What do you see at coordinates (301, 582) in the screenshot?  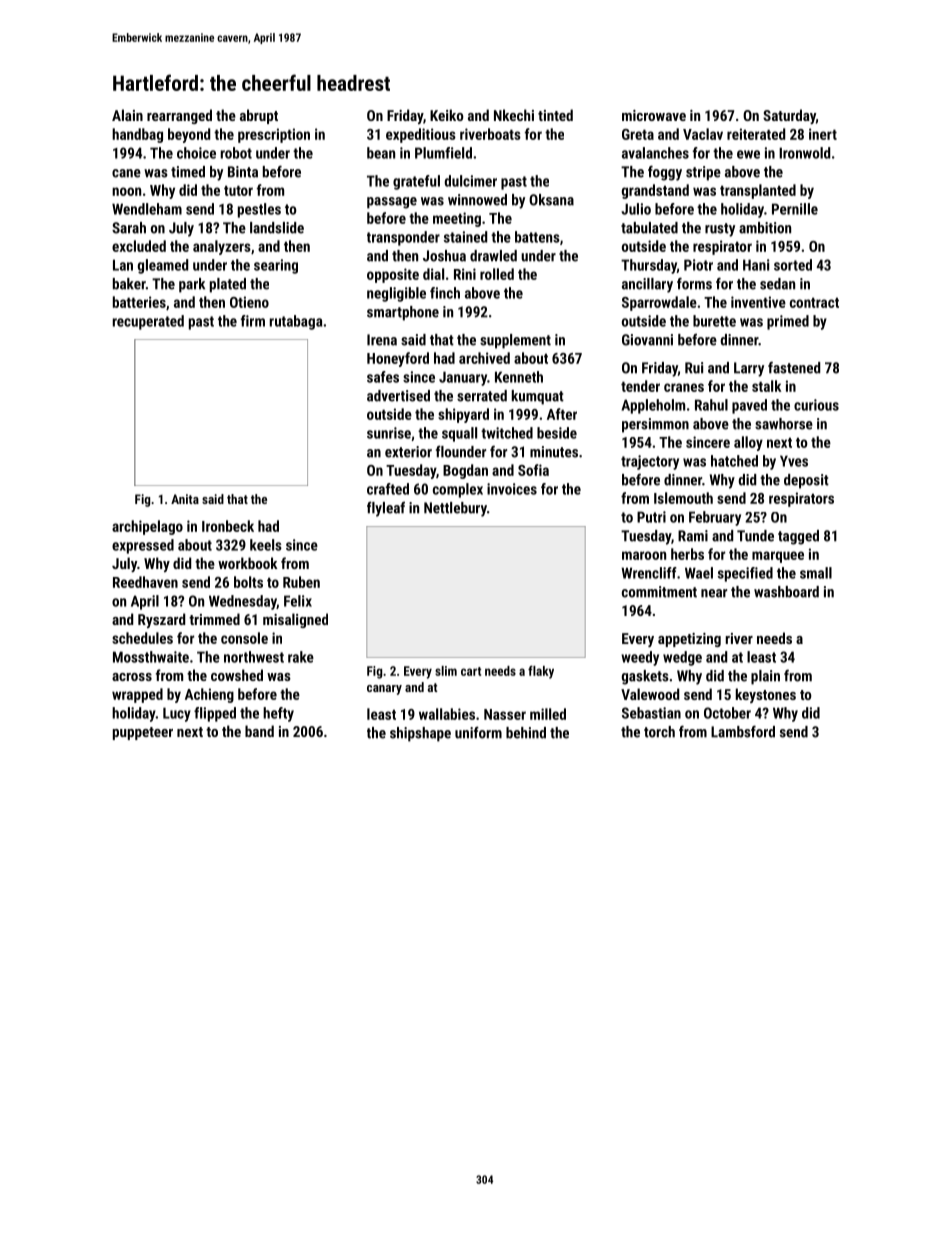 I see `Ruben` at bounding box center [301, 582].
